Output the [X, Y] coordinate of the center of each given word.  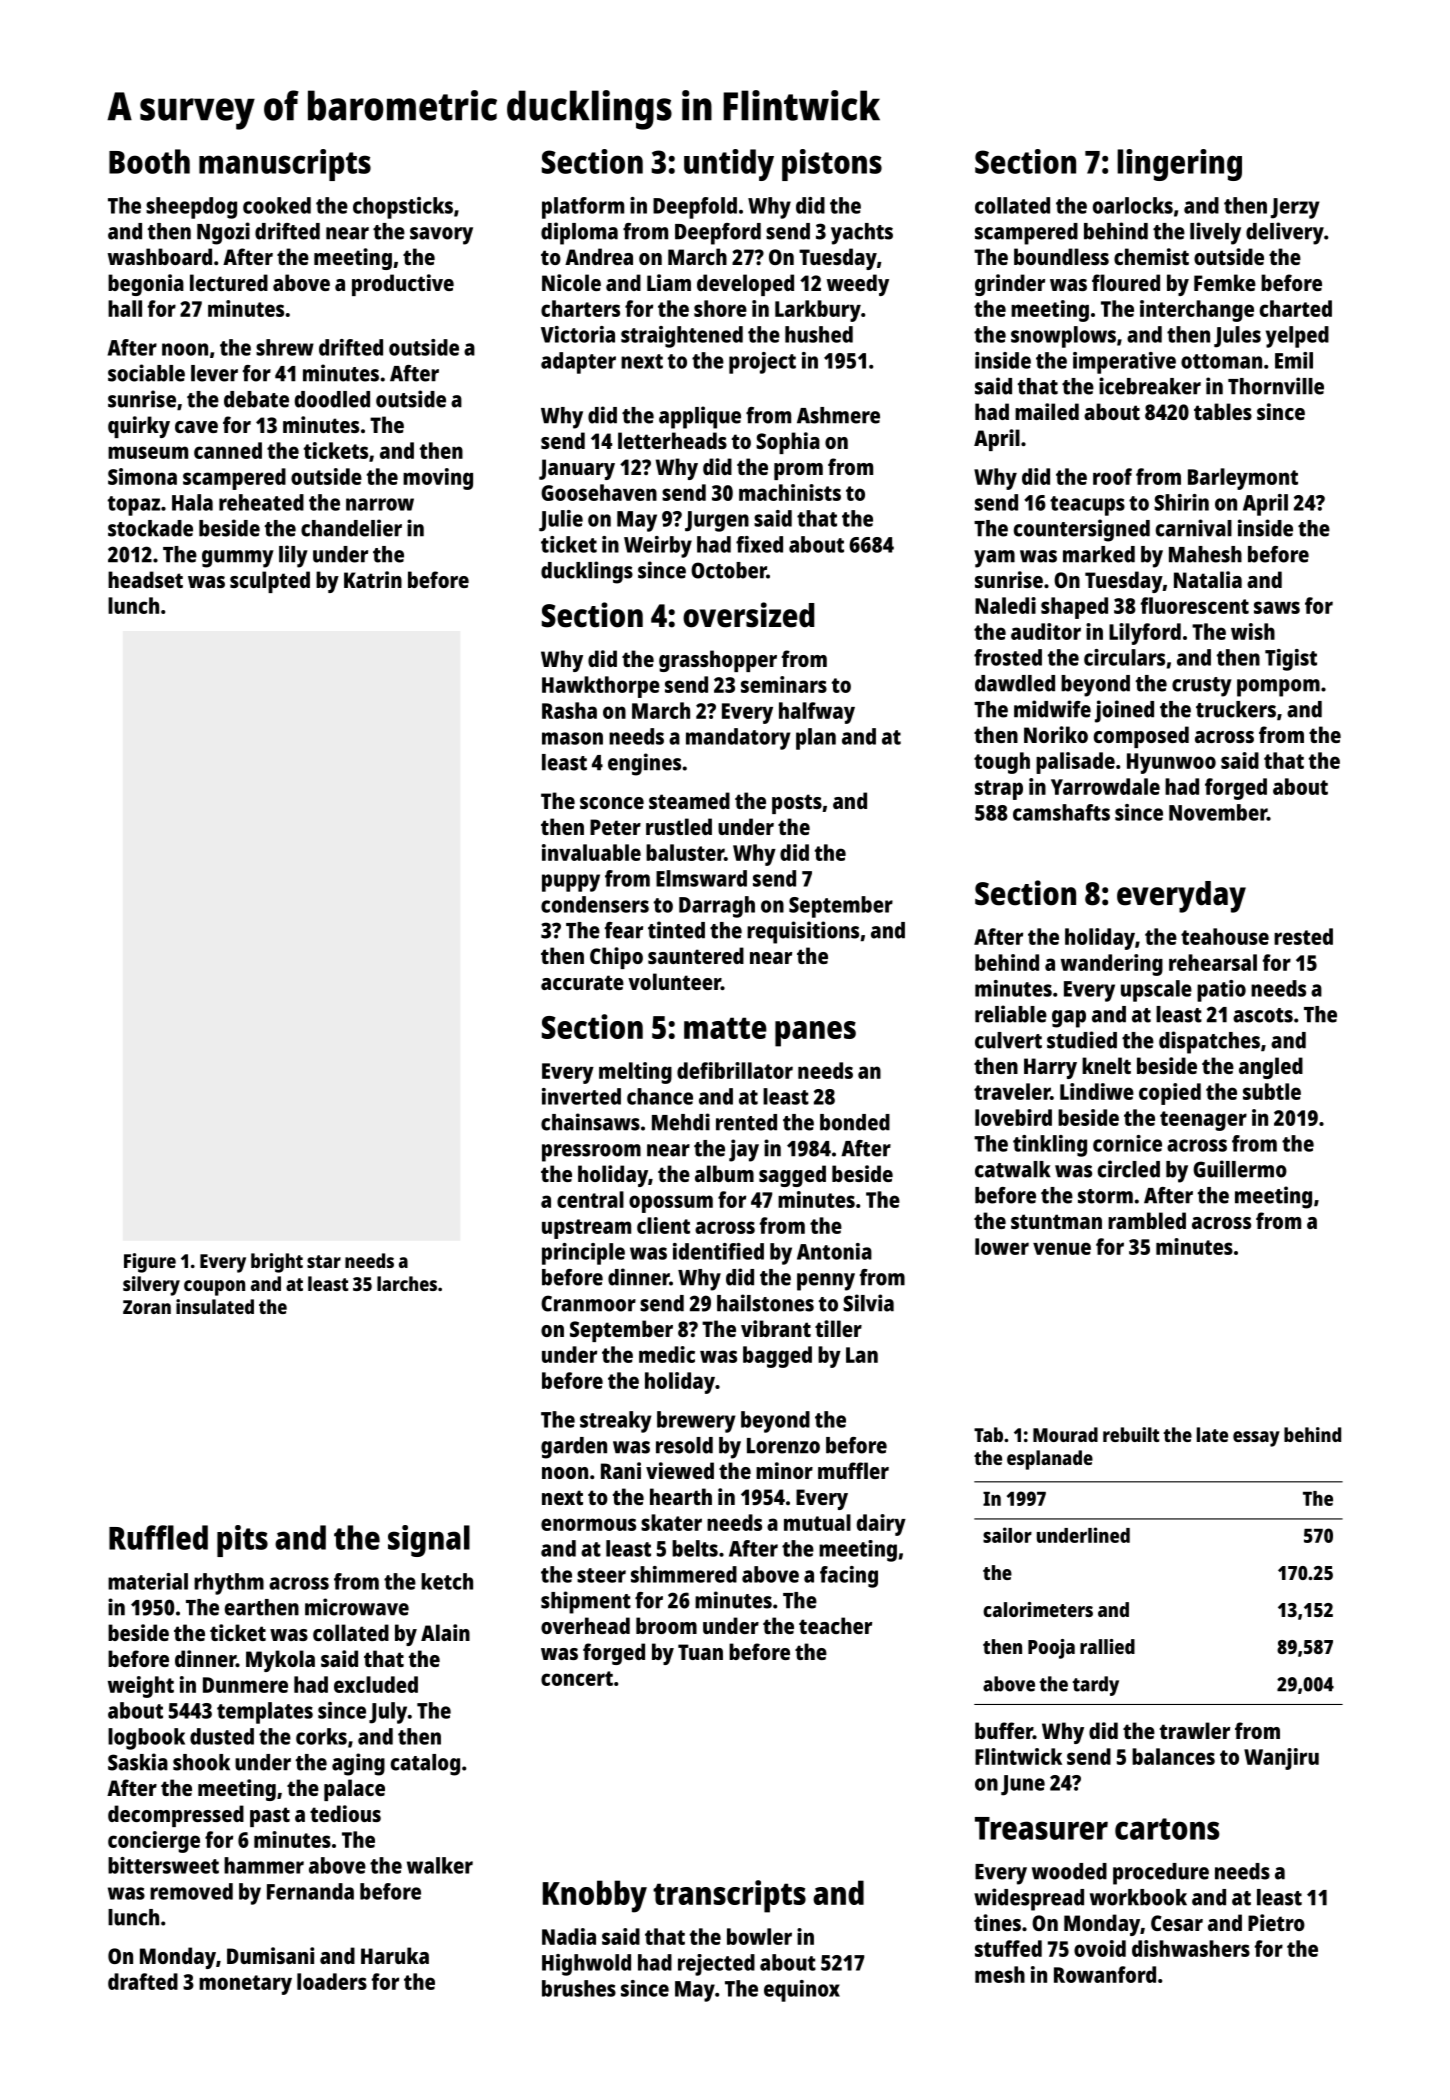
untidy [729, 165]
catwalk [1013, 1169]
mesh [1000, 1974]
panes [815, 1034]
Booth [149, 161]
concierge [154, 1842]
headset [145, 579]
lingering [1179, 165]
